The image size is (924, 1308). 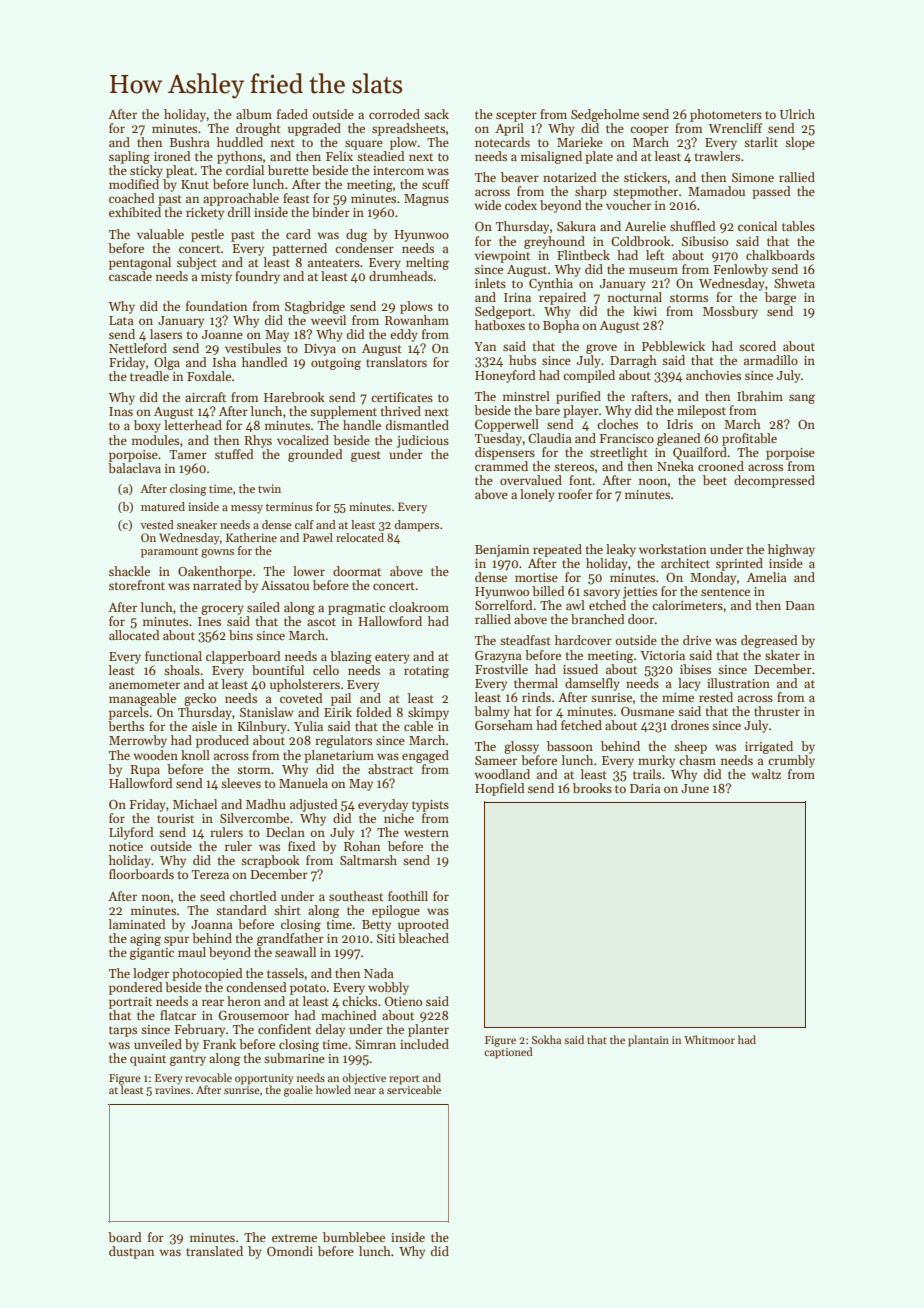 What do you see at coordinates (135, 212) in the image?
I see `exhibited` at bounding box center [135, 212].
